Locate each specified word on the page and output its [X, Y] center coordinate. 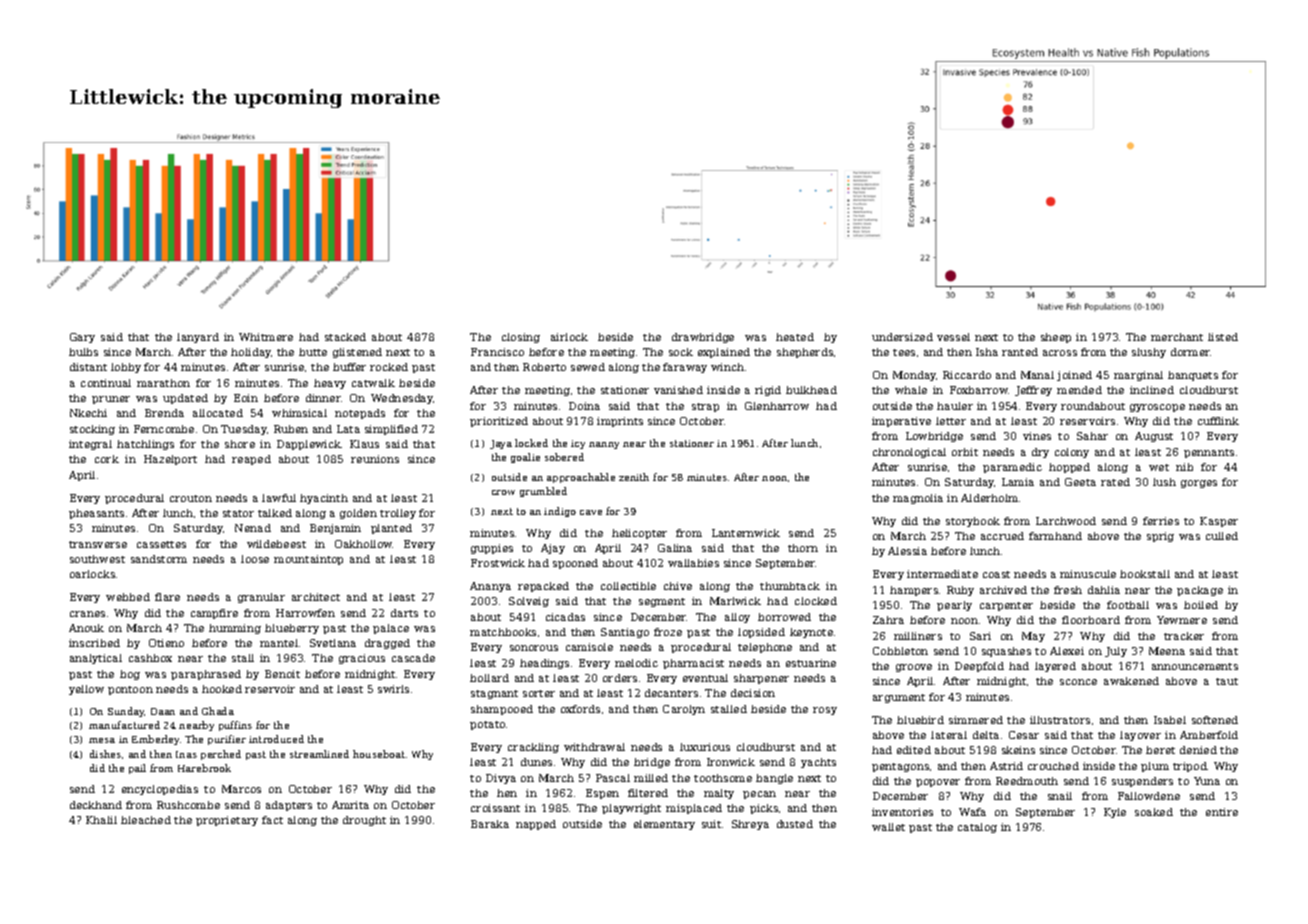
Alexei [1067, 651]
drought [364, 821]
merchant [1177, 337]
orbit [965, 452]
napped [536, 825]
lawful [279, 498]
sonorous [534, 648]
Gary [82, 338]
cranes [87, 614]
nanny [604, 445]
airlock [569, 337]
